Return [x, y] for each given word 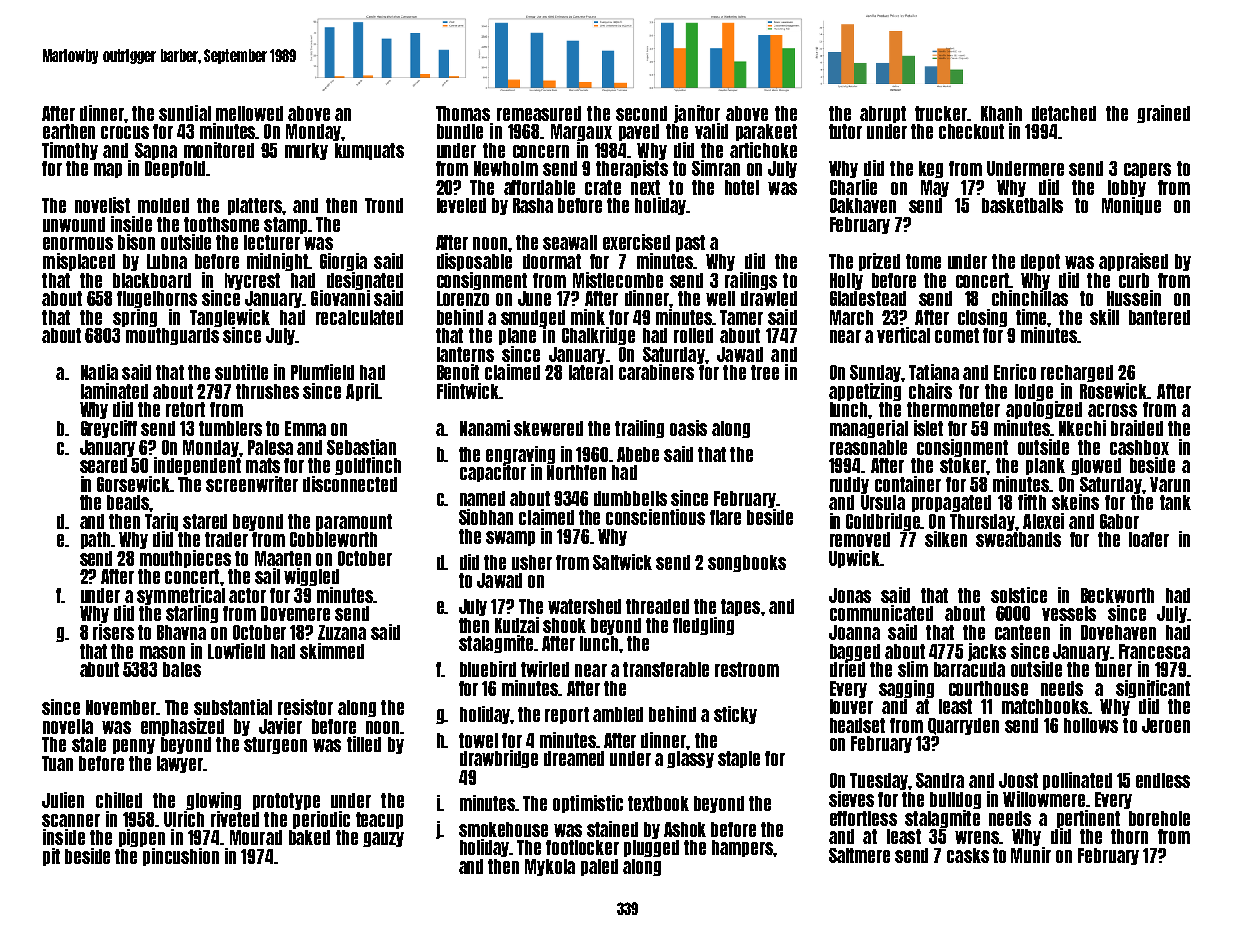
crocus [125, 132]
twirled [545, 669]
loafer [1149, 539]
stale [89, 744]
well [720, 298]
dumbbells [630, 498]
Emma [305, 428]
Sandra [940, 780]
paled [599, 867]
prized [879, 262]
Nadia [99, 372]
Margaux [581, 132]
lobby [1127, 188]
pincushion [181, 857]
